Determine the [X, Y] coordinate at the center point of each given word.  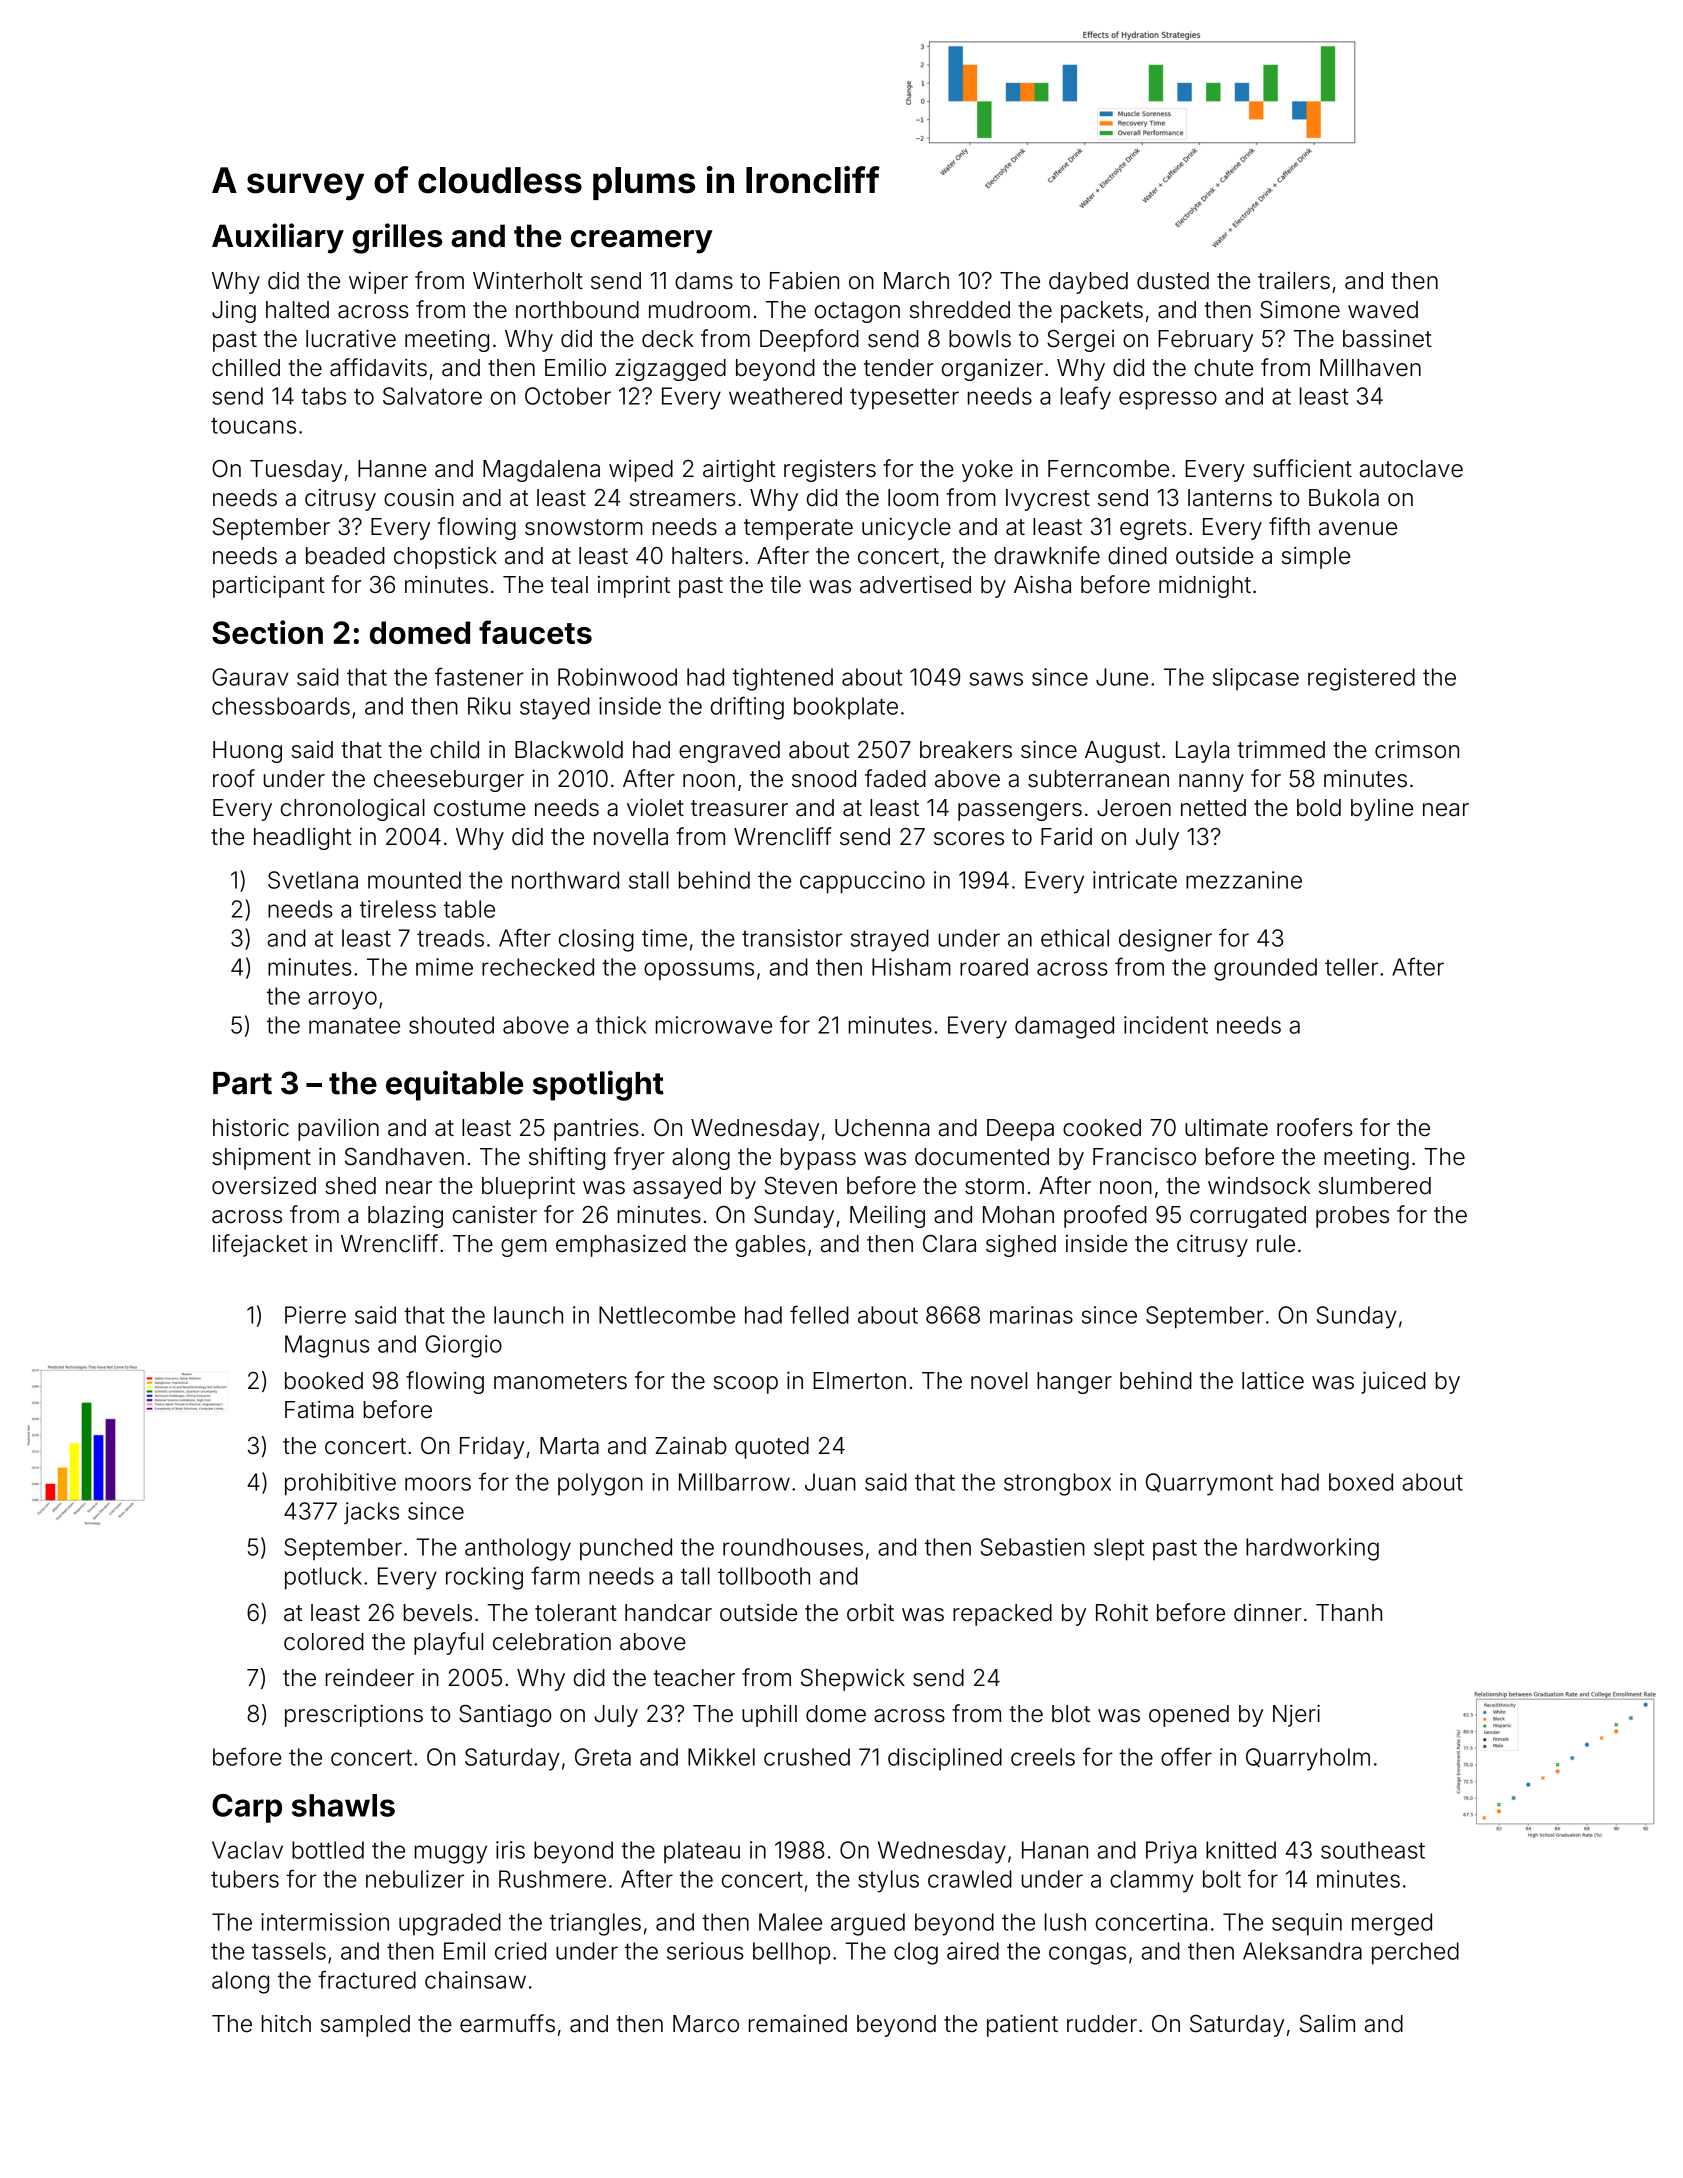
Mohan [1018, 1215]
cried [520, 1951]
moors [438, 1484]
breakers [966, 750]
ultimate [1226, 1128]
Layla [1202, 752]
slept [1119, 1549]
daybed [1088, 283]
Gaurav [250, 677]
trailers [1294, 281]
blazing [405, 1217]
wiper [378, 283]
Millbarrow [734, 1482]
